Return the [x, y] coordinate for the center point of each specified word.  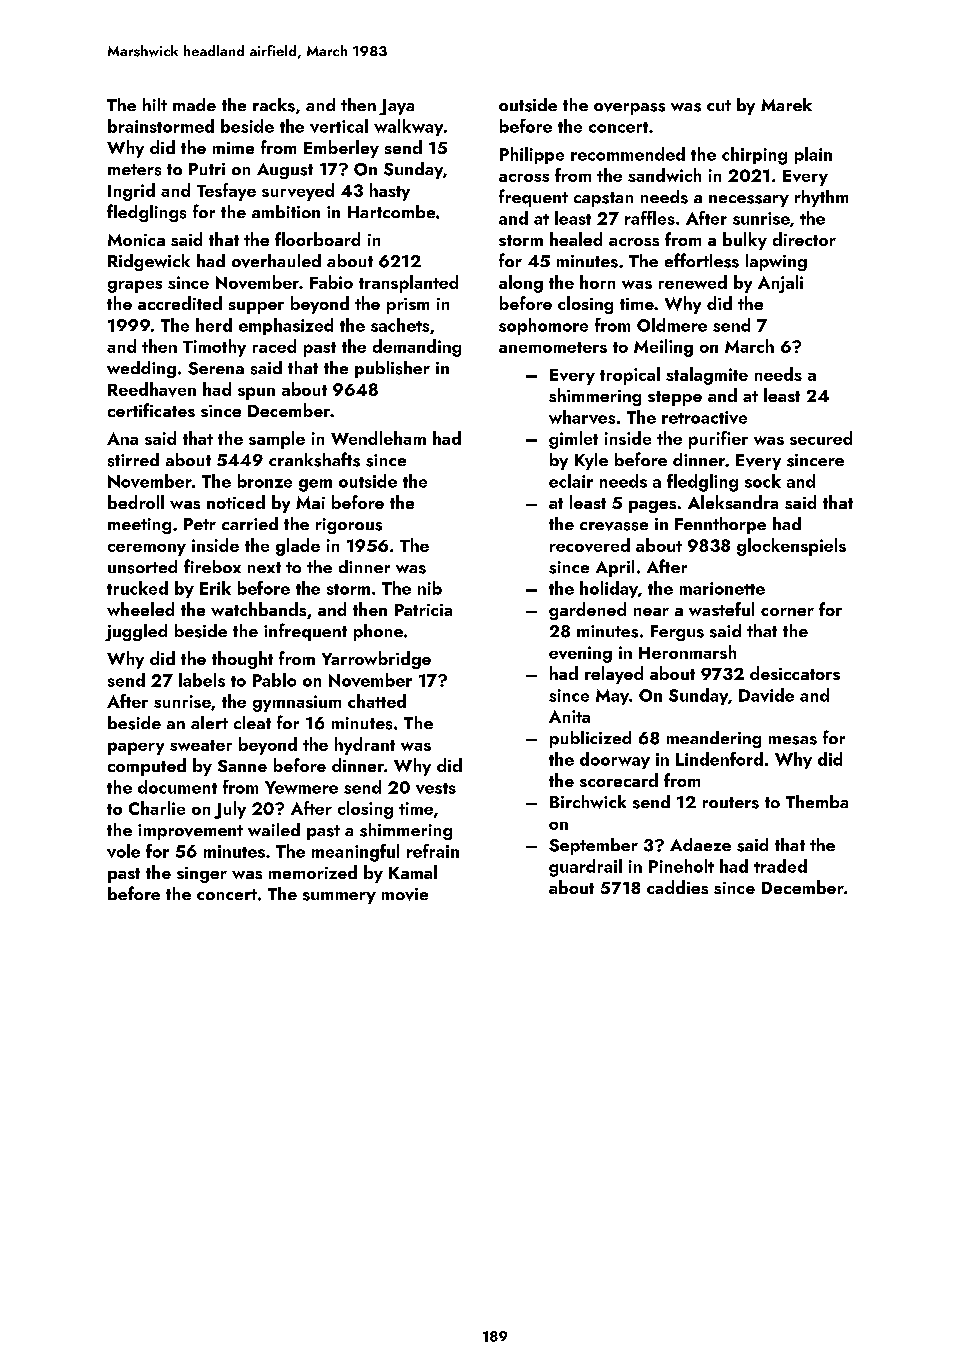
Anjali [780, 284]
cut [719, 105]
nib [430, 588]
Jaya [396, 107]
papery [136, 748]
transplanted [408, 284]
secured [821, 438]
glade [298, 547]
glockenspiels [791, 547]
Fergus [677, 633]
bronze [265, 481]
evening [580, 654]
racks [274, 105]
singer [202, 875]
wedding [141, 369]
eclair [571, 481]
